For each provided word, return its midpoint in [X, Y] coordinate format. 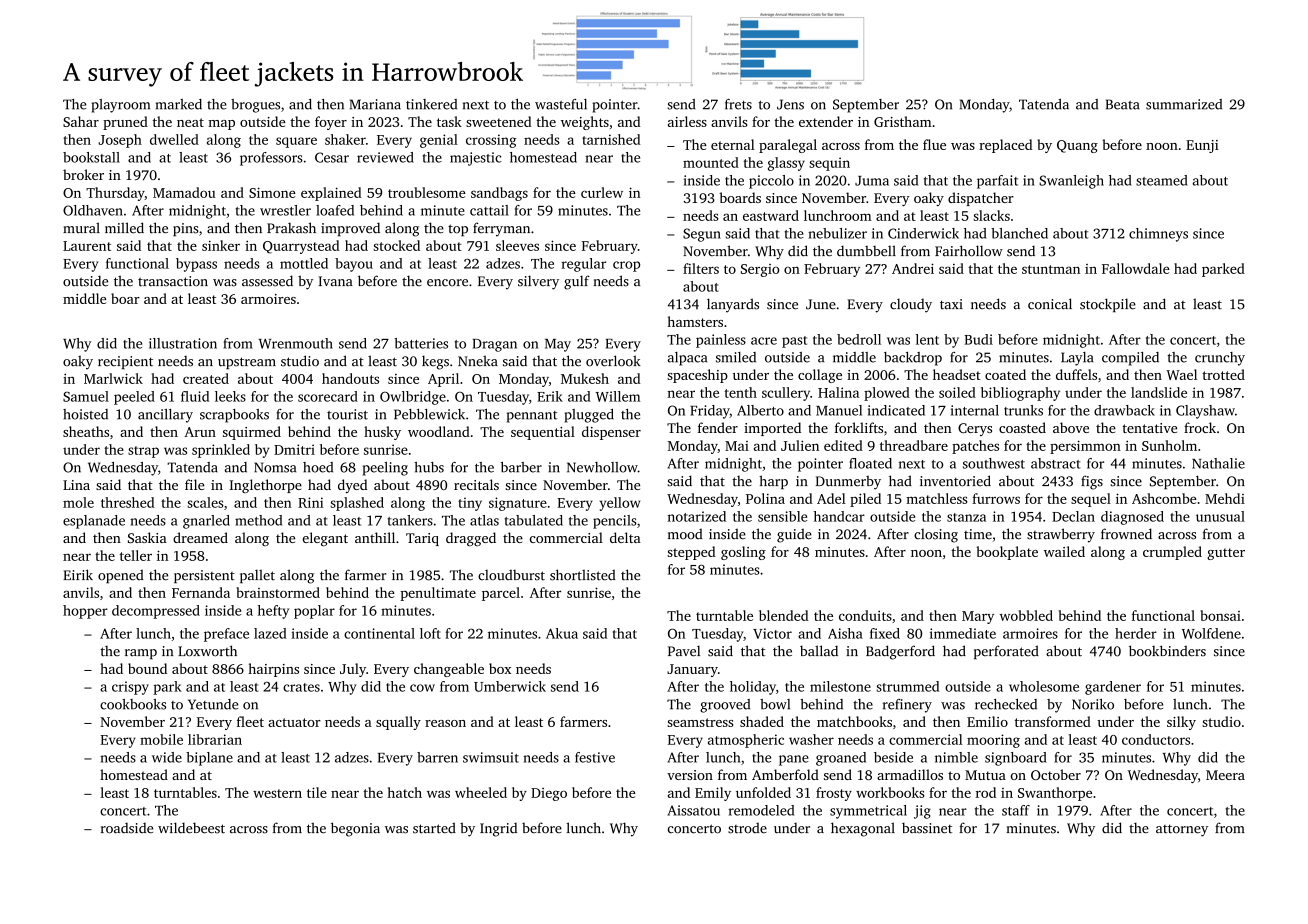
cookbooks [133, 704]
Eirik [78, 574]
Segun [702, 235]
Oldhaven [93, 210]
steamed [1162, 180]
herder [1136, 633]
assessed [267, 281]
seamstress [700, 722]
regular [583, 265]
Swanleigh [1071, 182]
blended [784, 615]
